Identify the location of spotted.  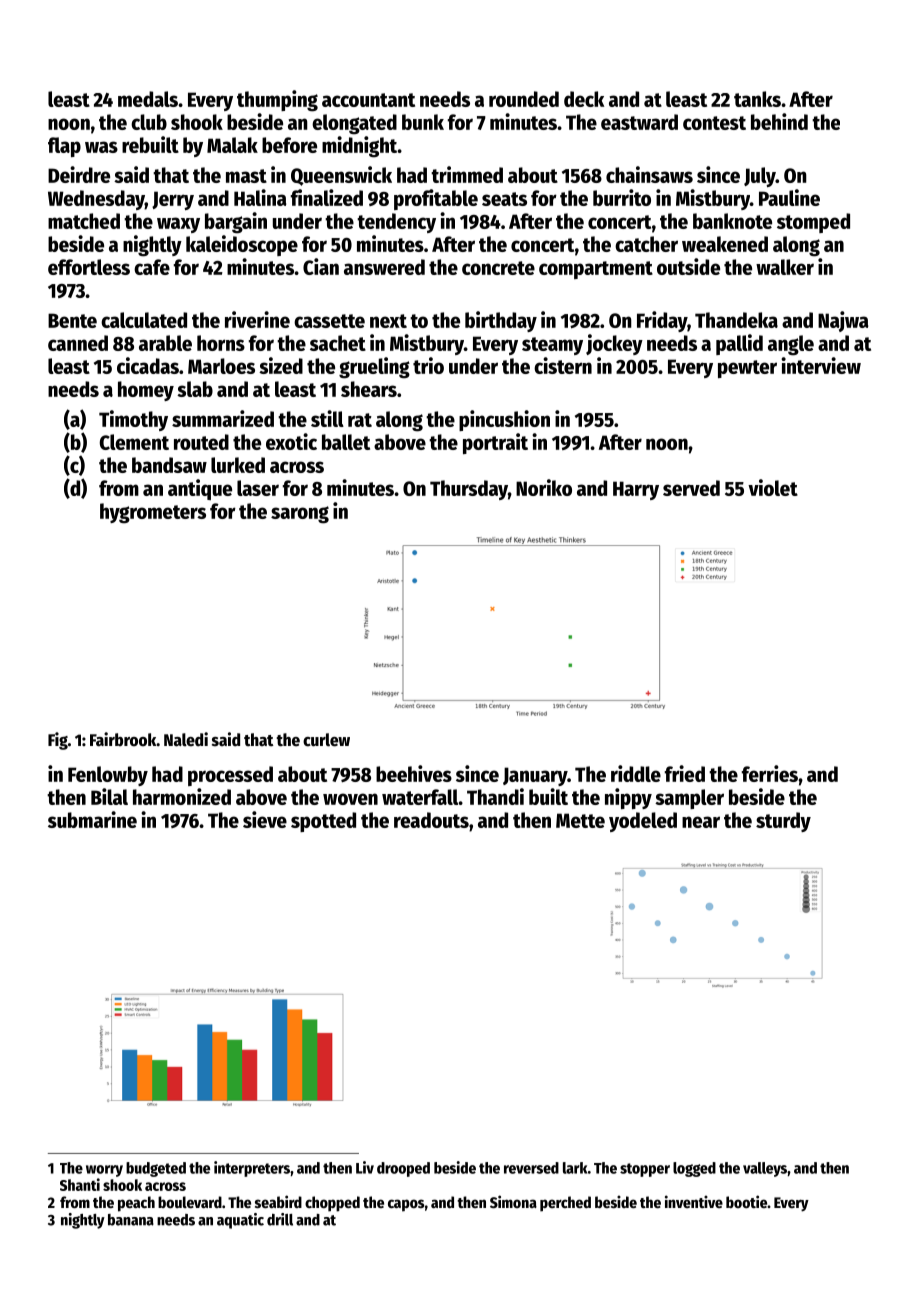
(323, 822).
